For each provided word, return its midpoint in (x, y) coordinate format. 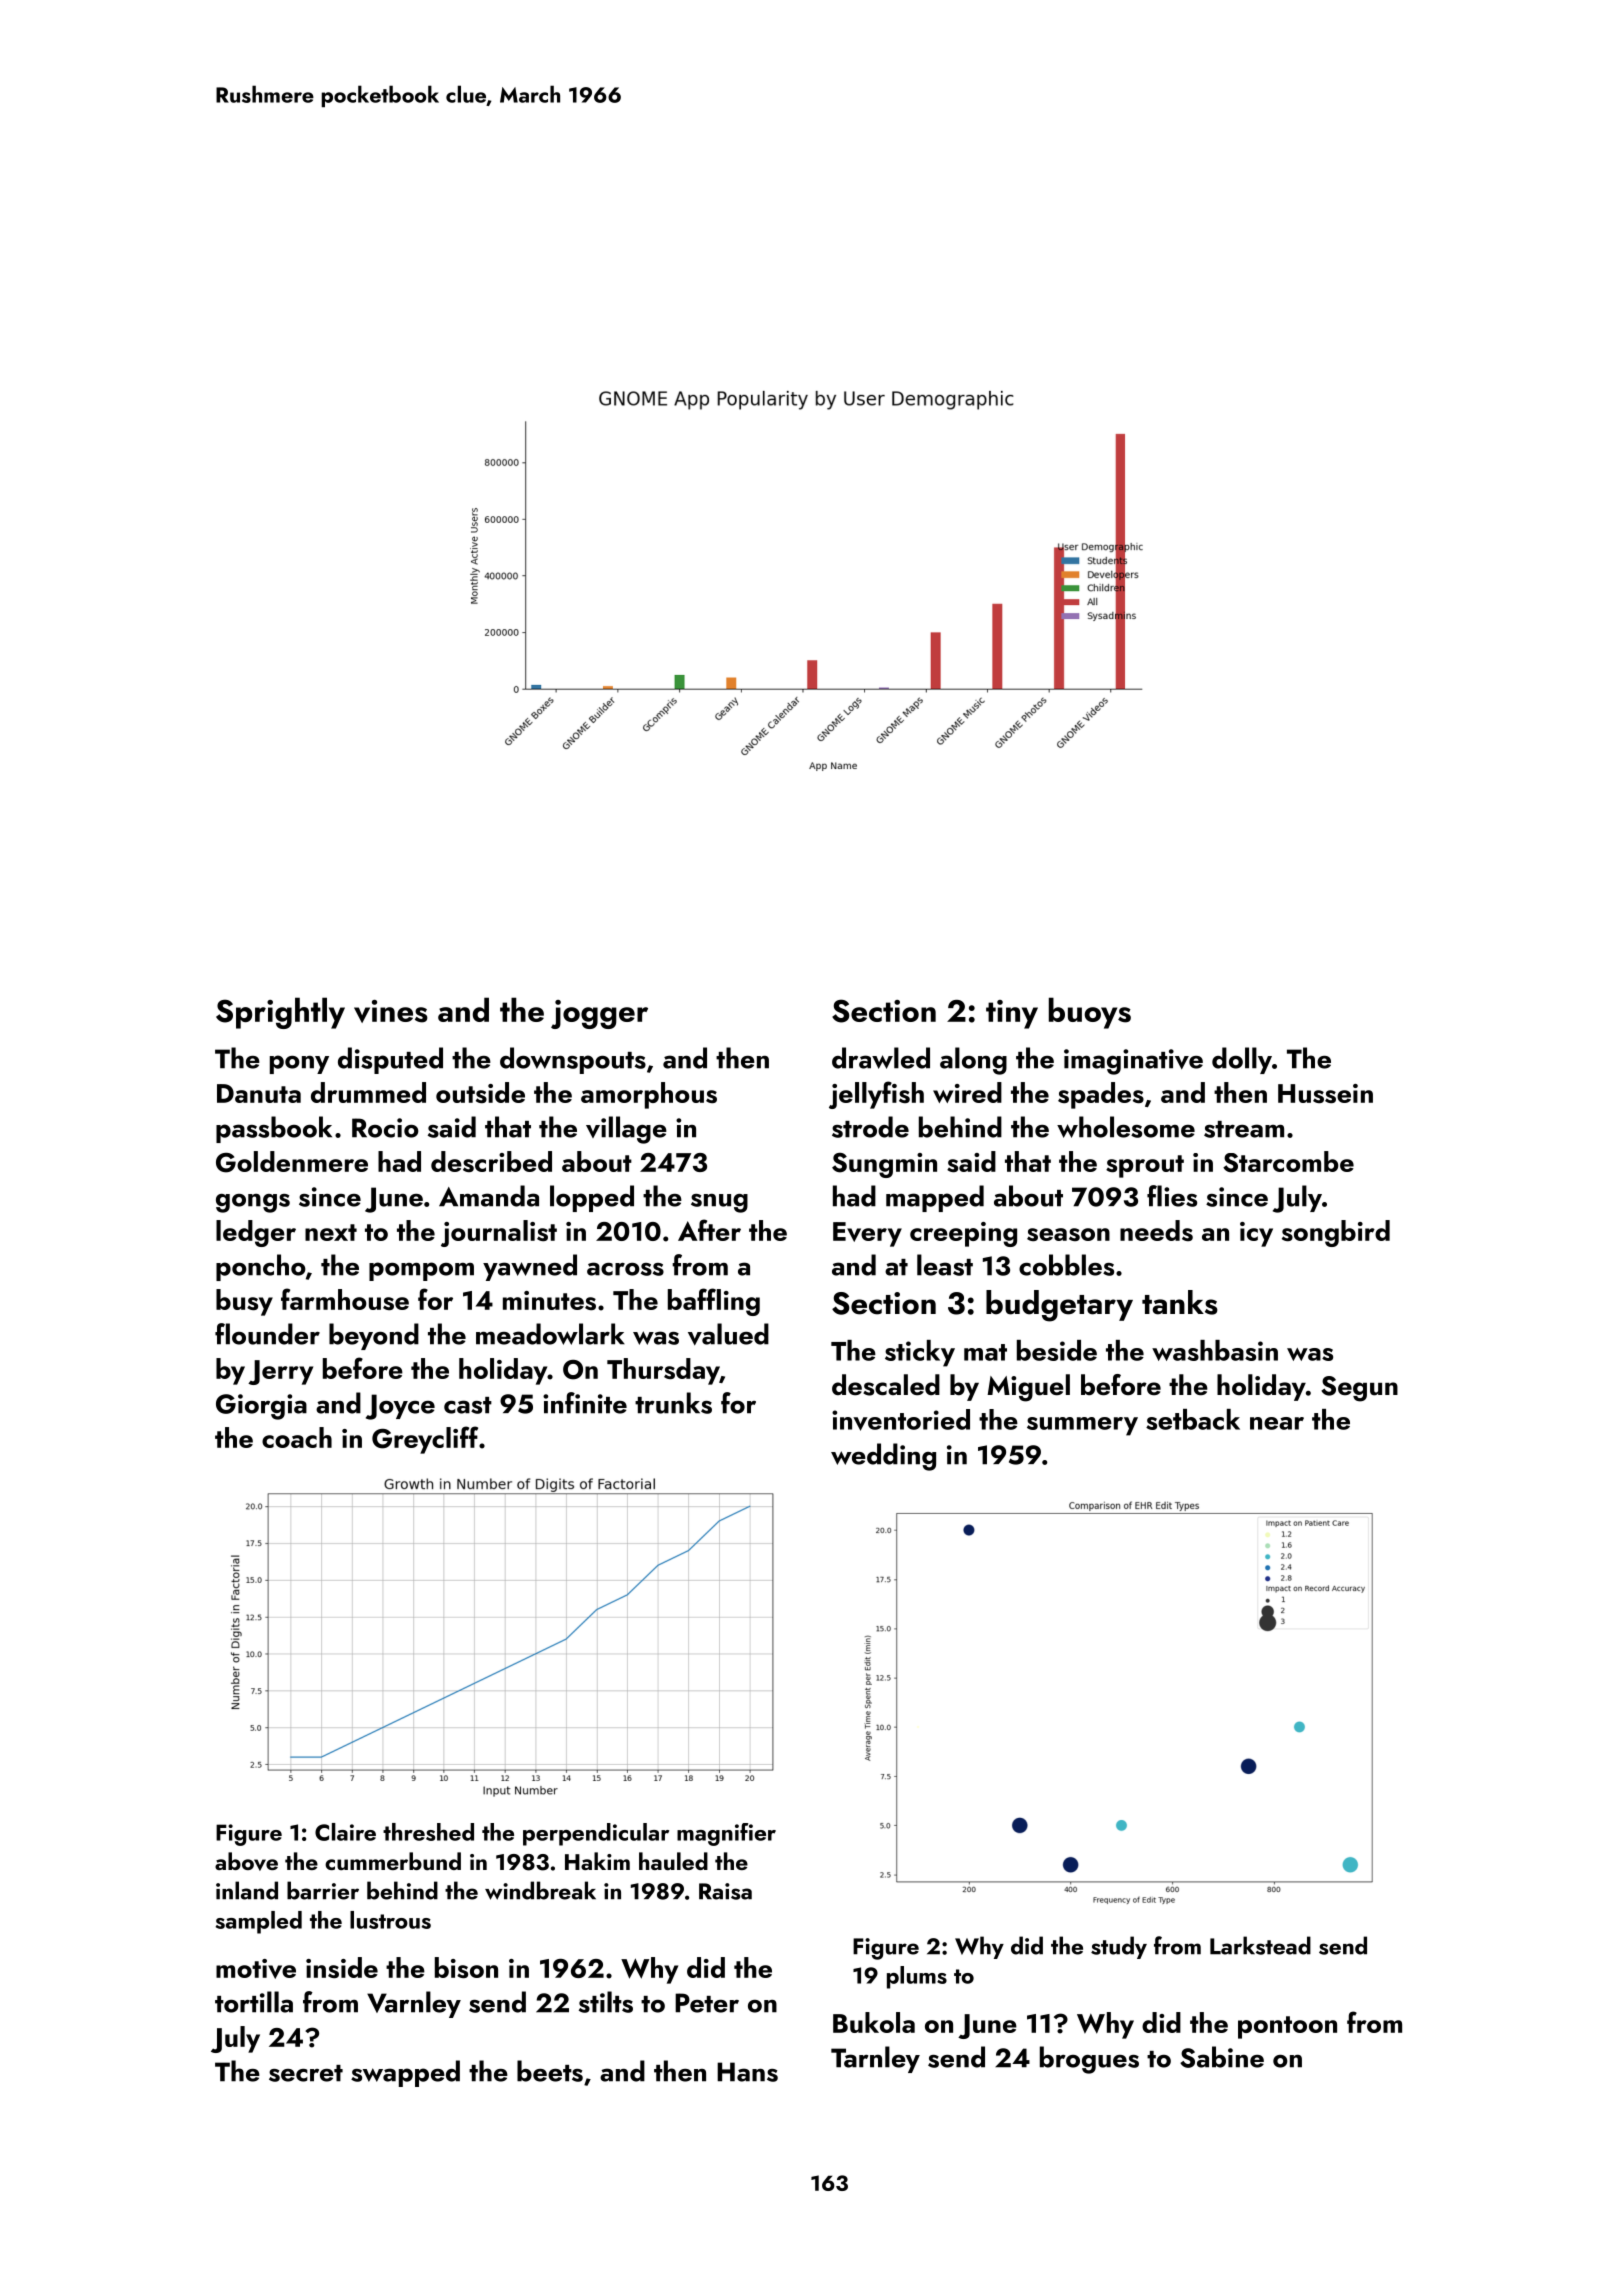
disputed (390, 1060)
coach (297, 1437)
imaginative (1133, 1062)
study (1119, 1947)
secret (306, 2073)
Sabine (1222, 2057)
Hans (747, 2072)
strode (870, 1127)
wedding (883, 1457)
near (1277, 1423)
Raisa (725, 1891)
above (246, 1861)
